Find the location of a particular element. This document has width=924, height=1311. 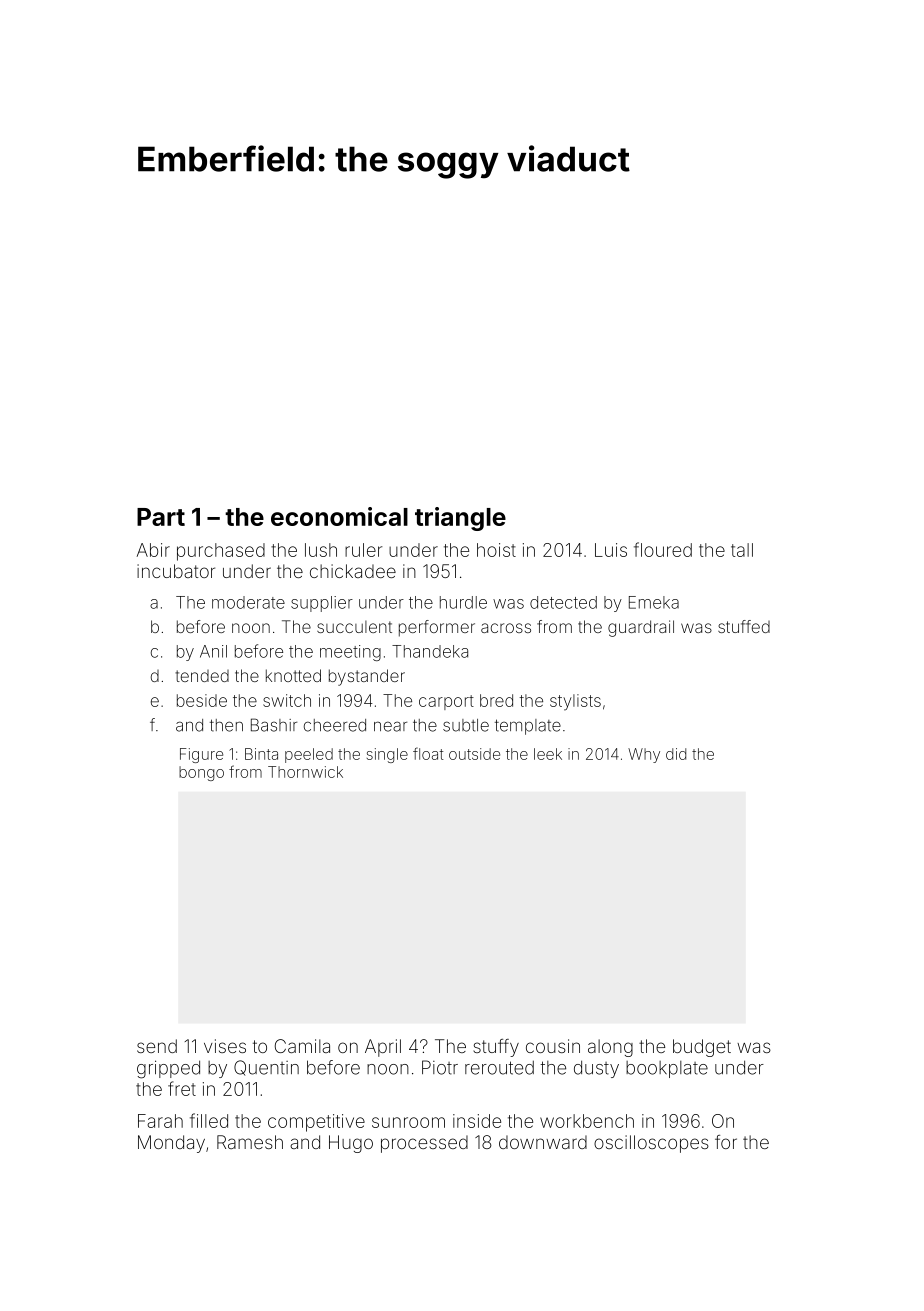

Ramesh is located at coordinates (250, 1142).
